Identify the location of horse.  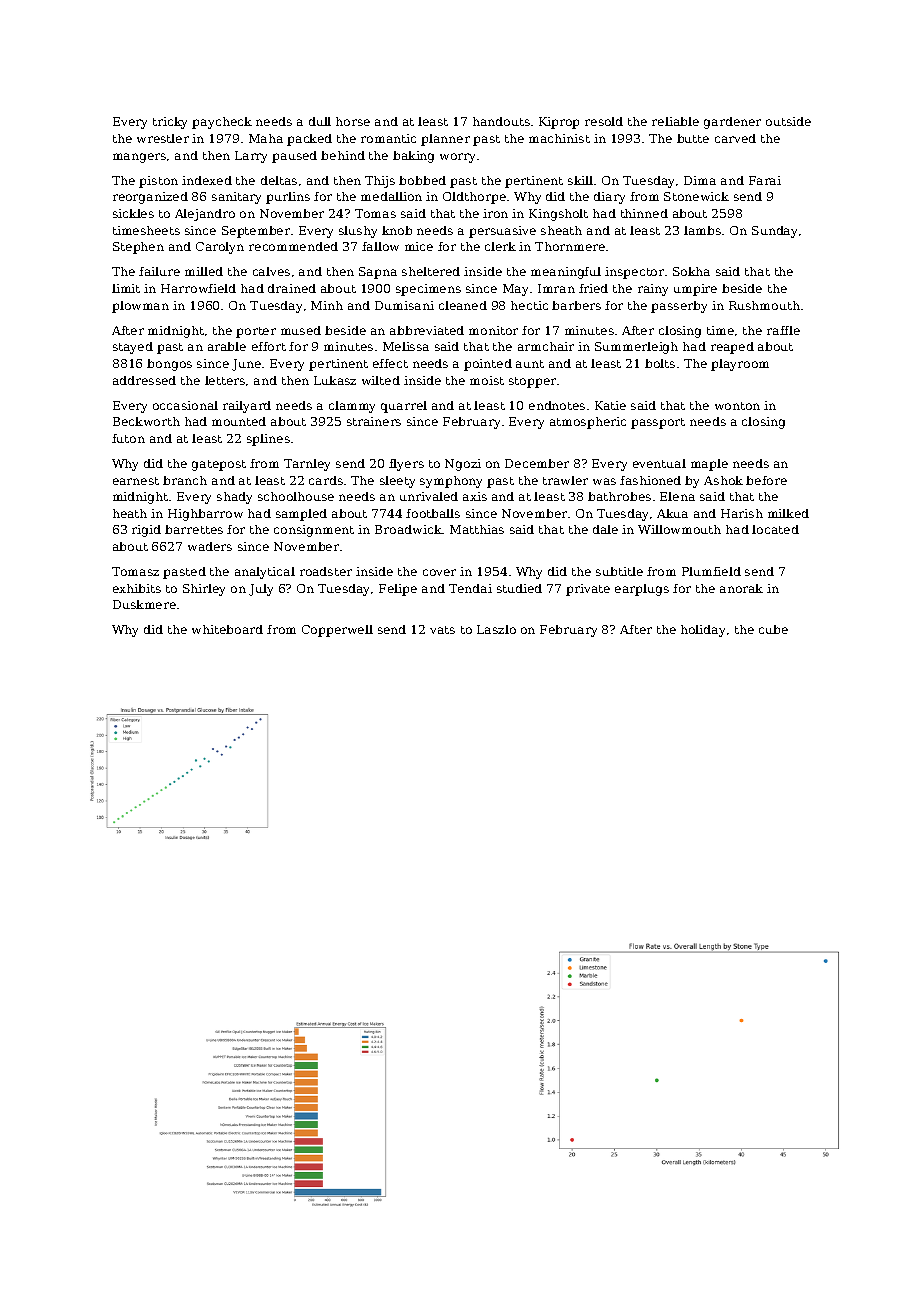
(353, 121).
